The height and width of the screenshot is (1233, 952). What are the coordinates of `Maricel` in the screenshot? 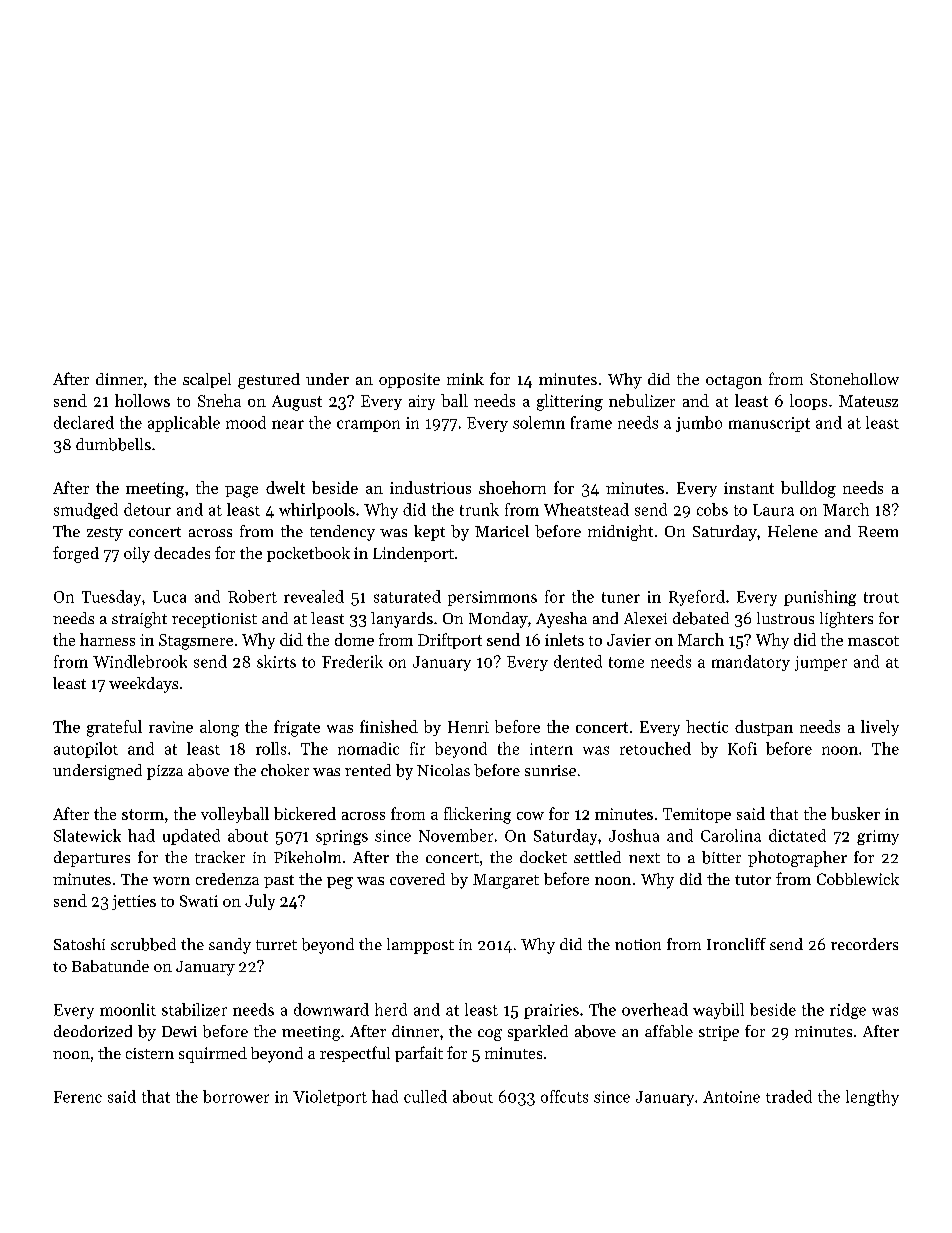 It's located at (502, 531).
